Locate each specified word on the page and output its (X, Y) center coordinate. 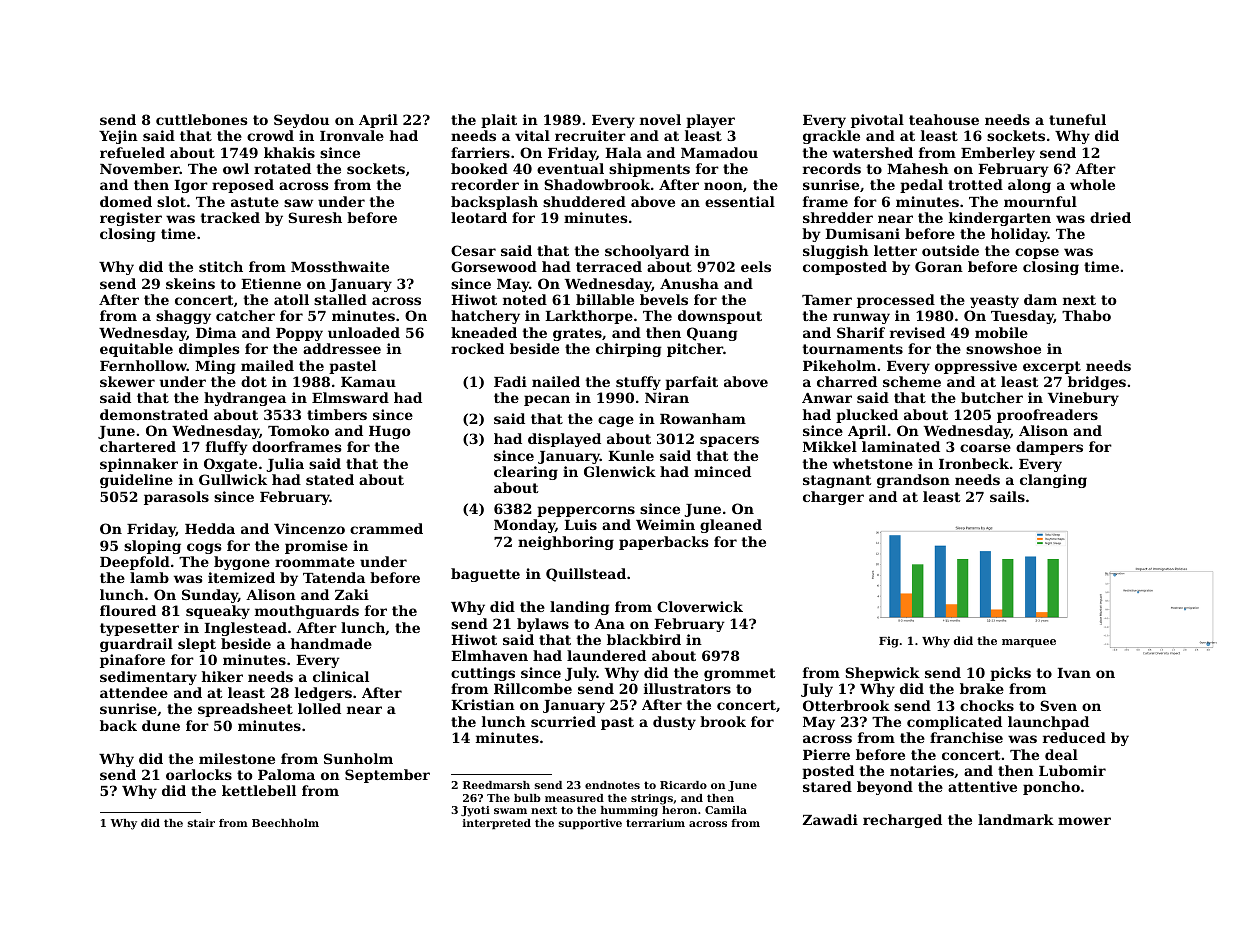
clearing (526, 473)
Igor (191, 186)
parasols (176, 498)
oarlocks (199, 774)
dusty (674, 723)
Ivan (1074, 673)
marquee (1029, 643)
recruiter (590, 135)
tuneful (1077, 119)
